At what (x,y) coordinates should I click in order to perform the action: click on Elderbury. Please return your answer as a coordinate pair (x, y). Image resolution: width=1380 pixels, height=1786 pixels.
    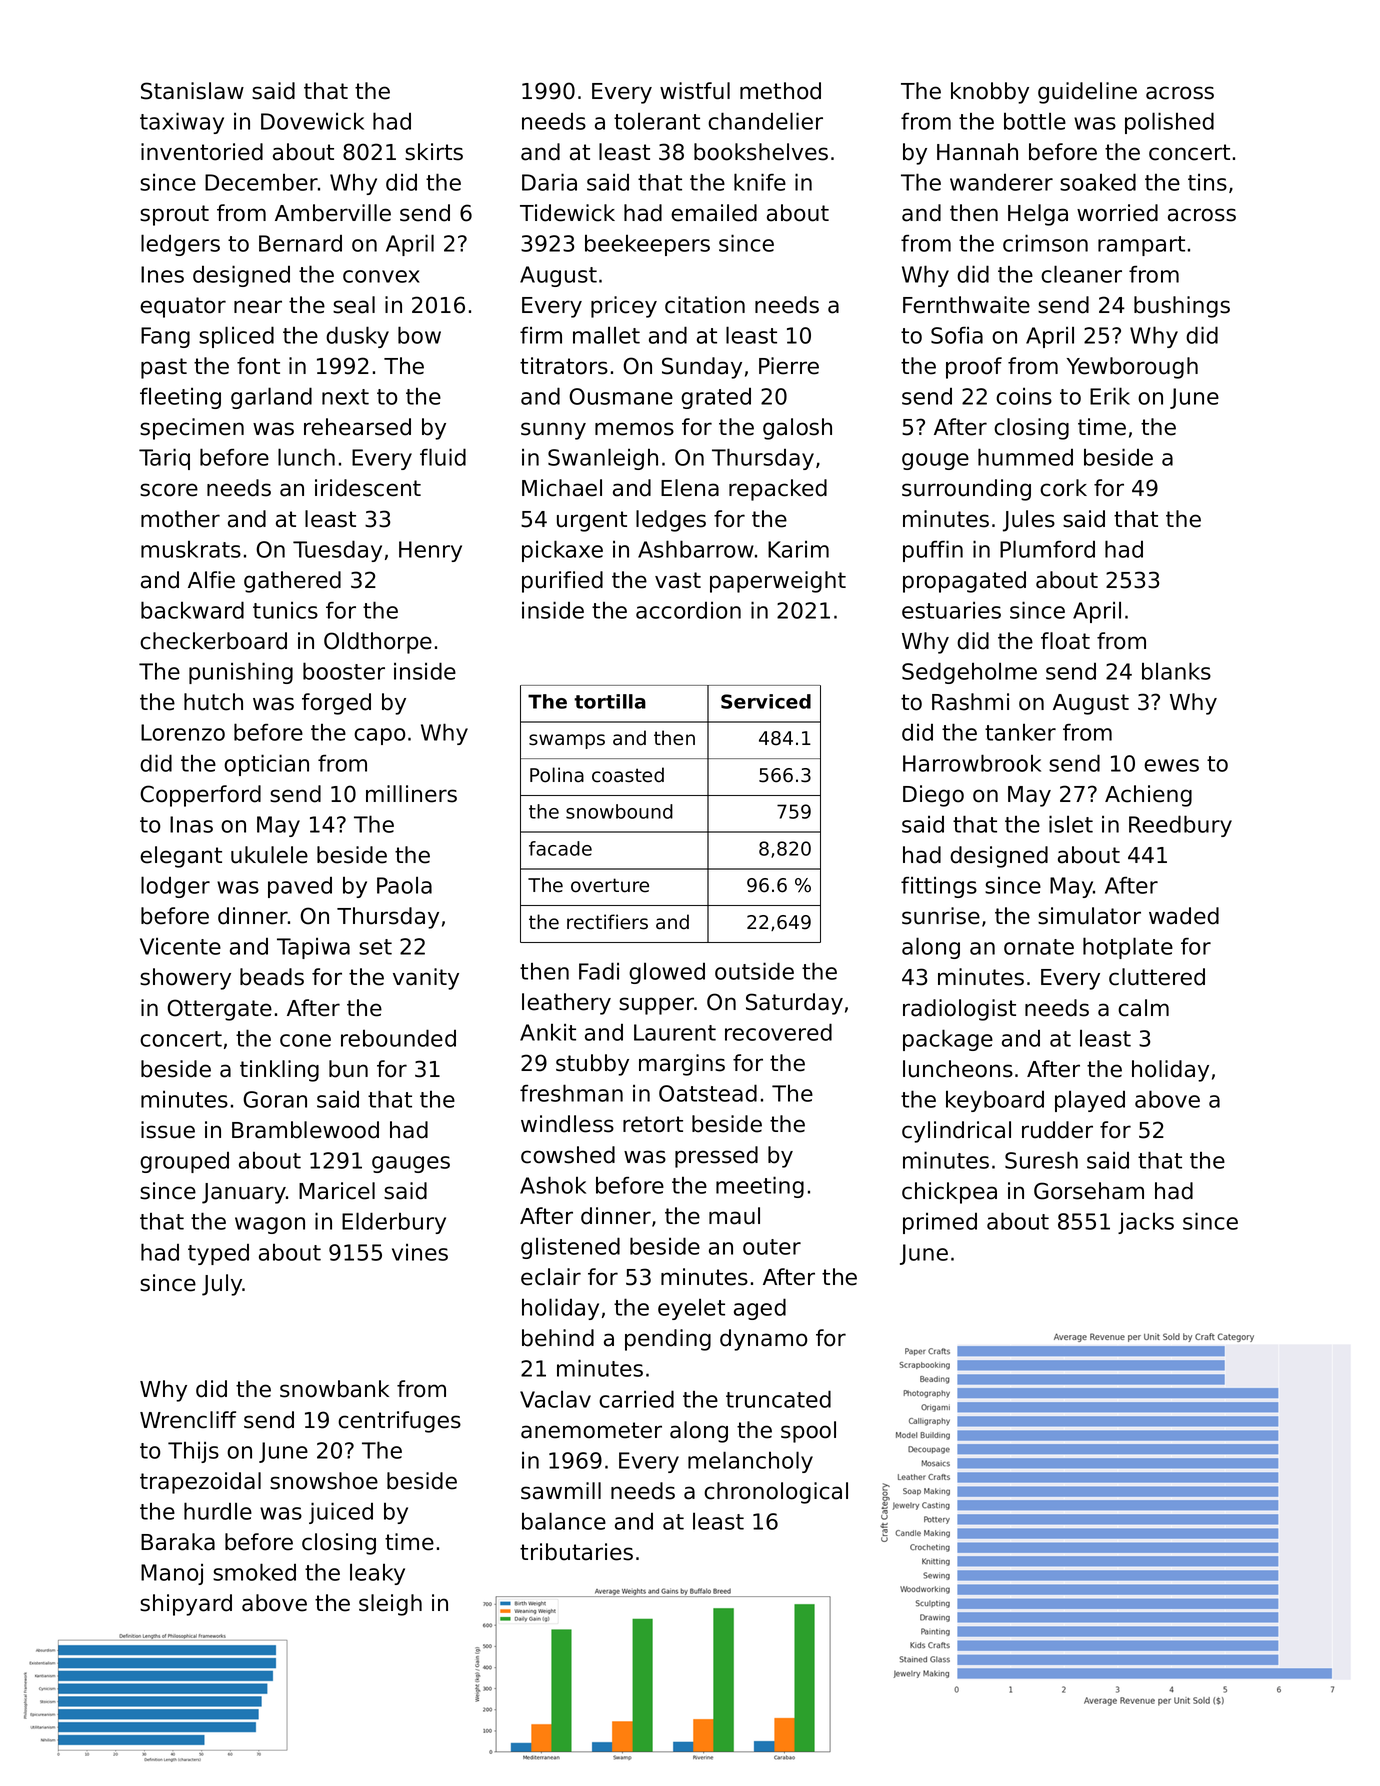
    Looking at the image, I should click on (394, 1223).
